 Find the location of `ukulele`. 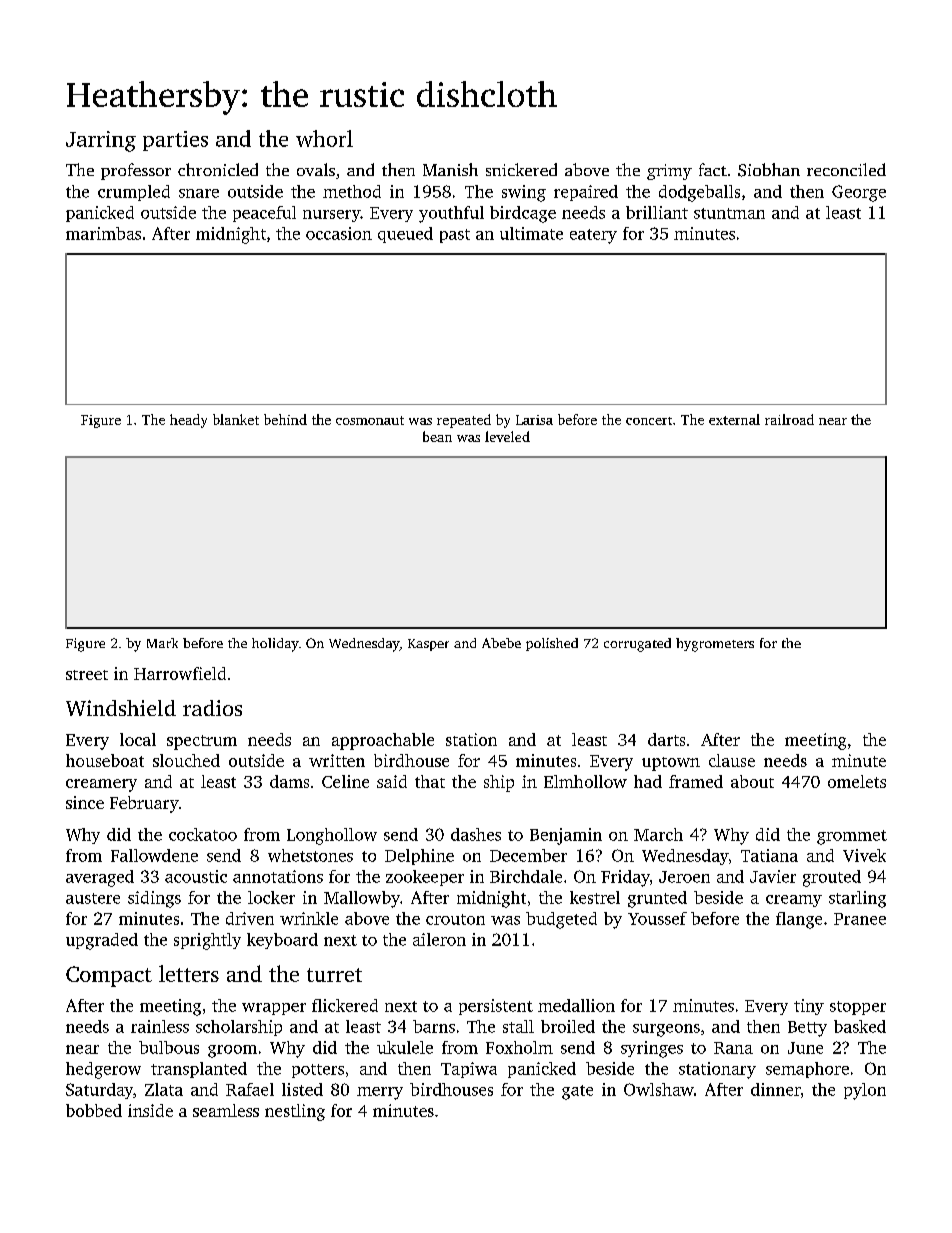

ukulele is located at coordinates (405, 1047).
